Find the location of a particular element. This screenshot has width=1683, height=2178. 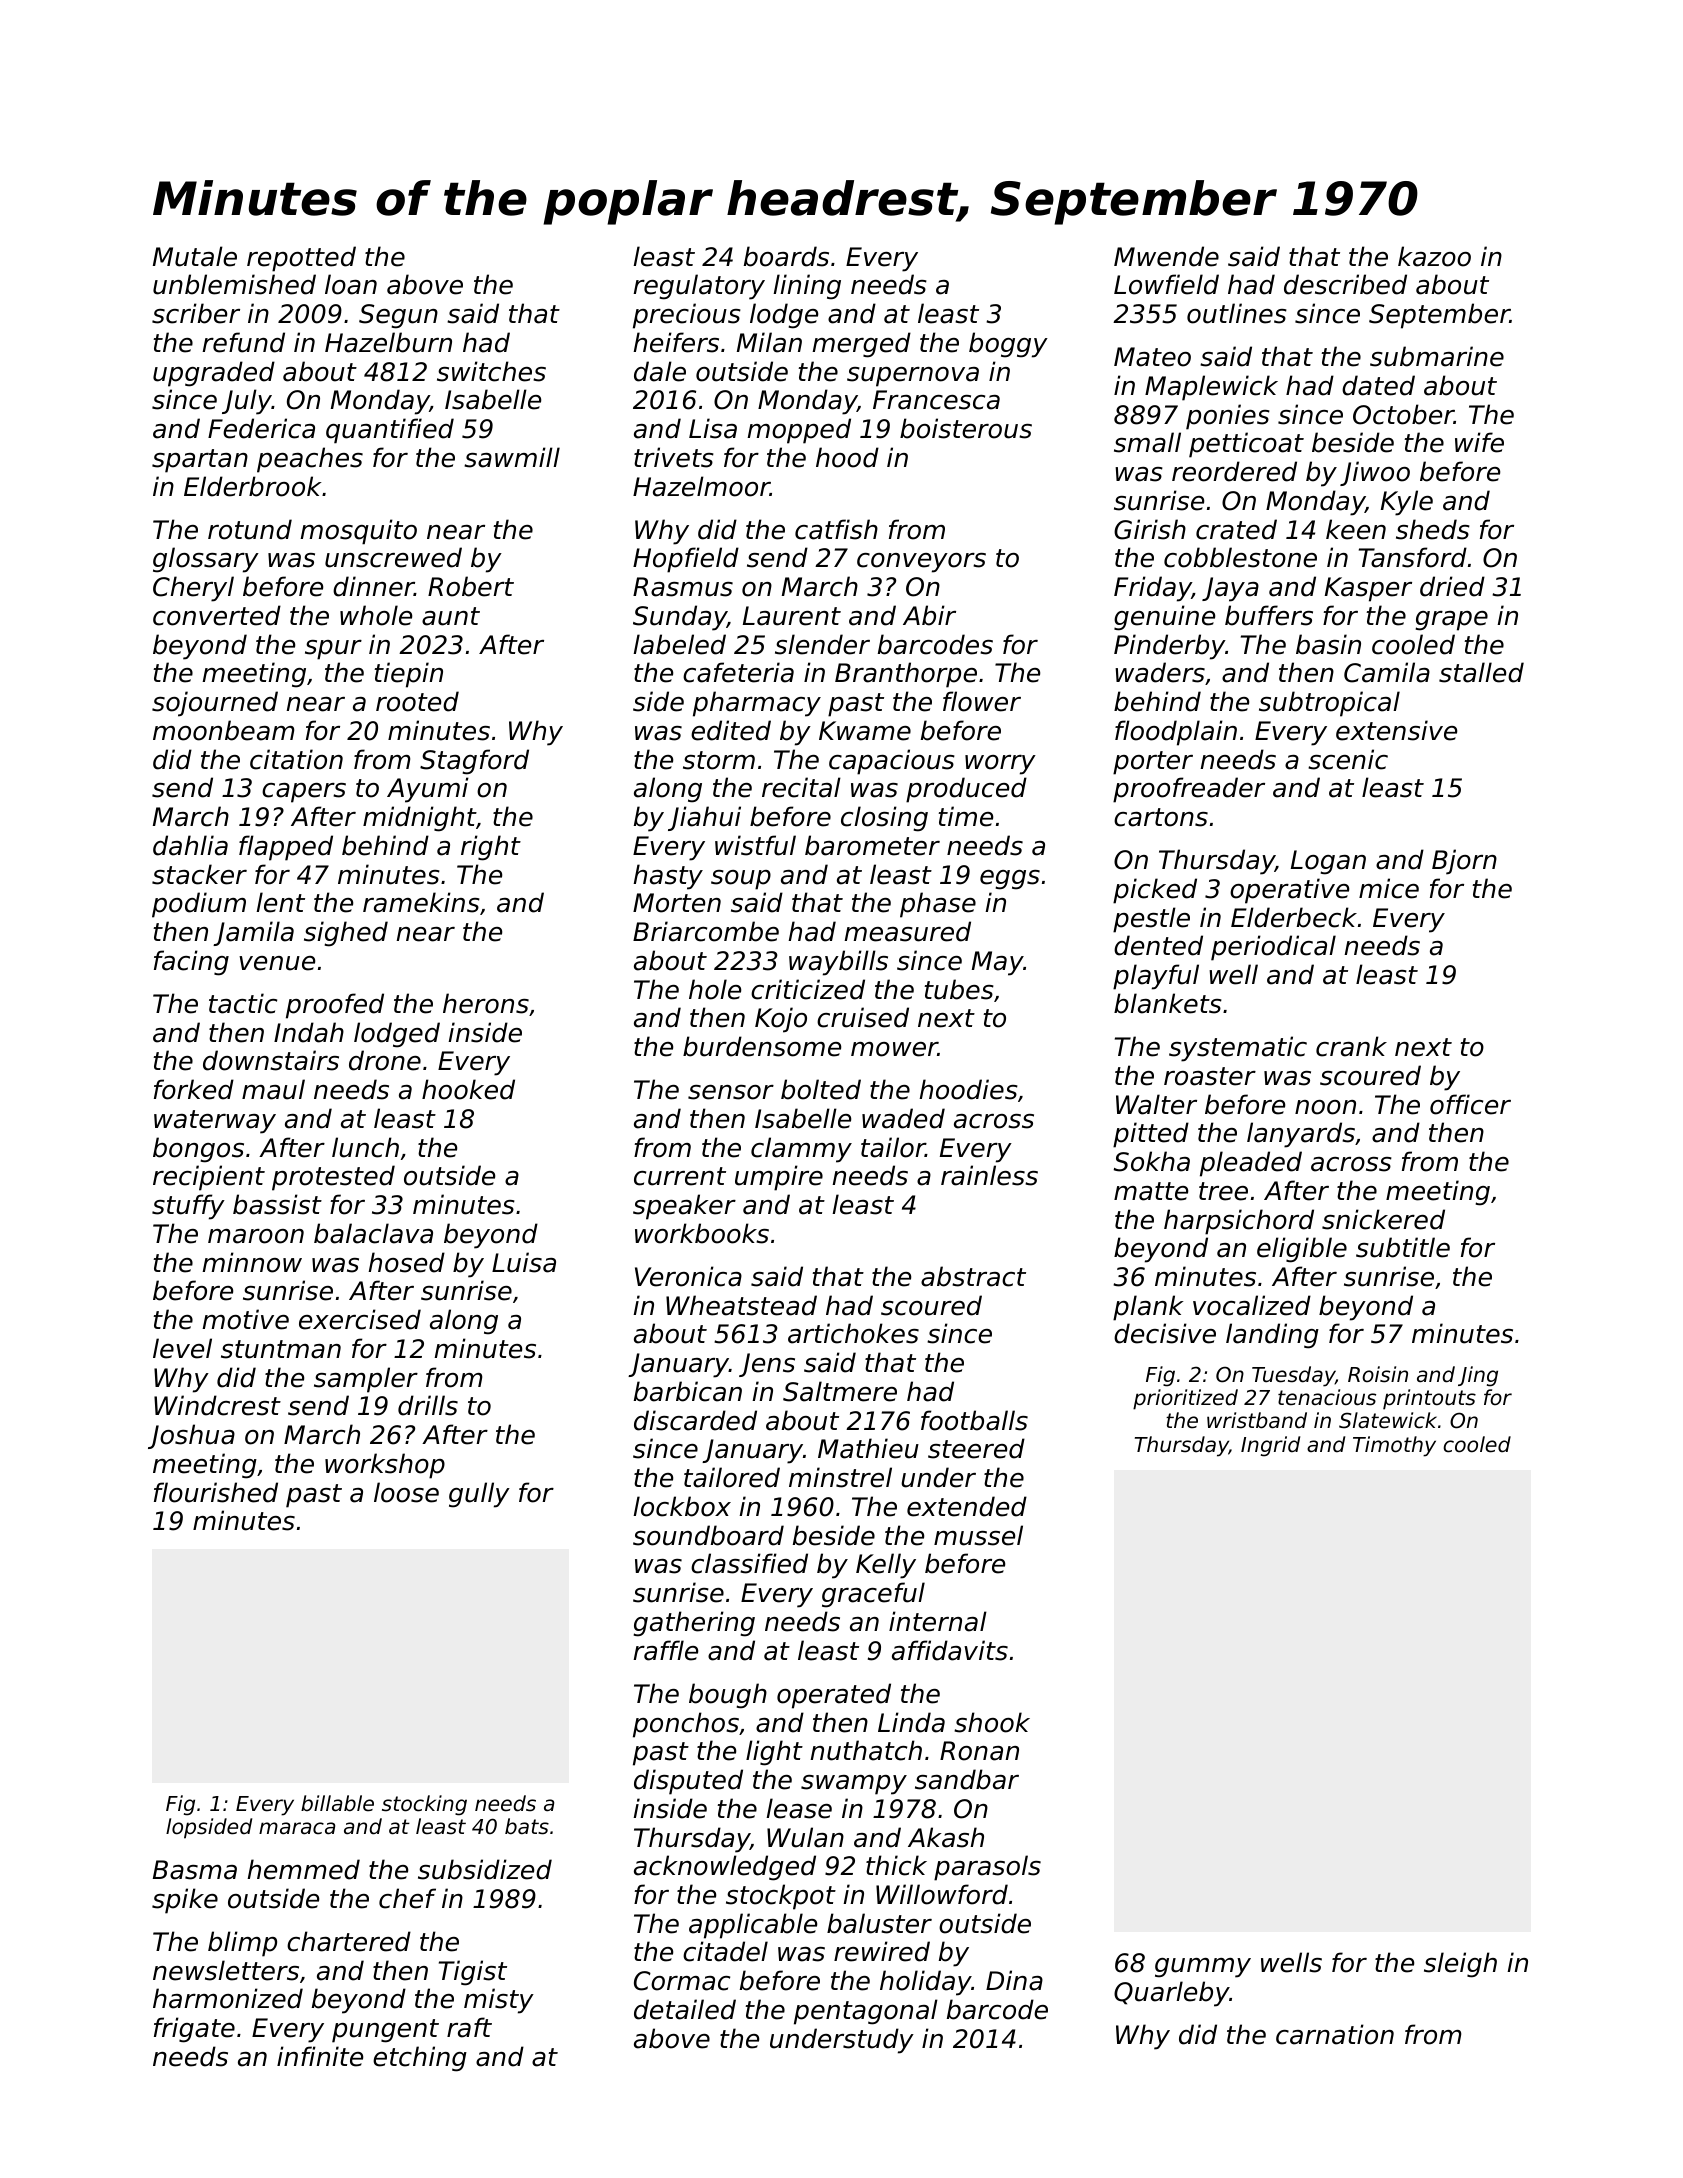

rainless is located at coordinates (989, 1175).
